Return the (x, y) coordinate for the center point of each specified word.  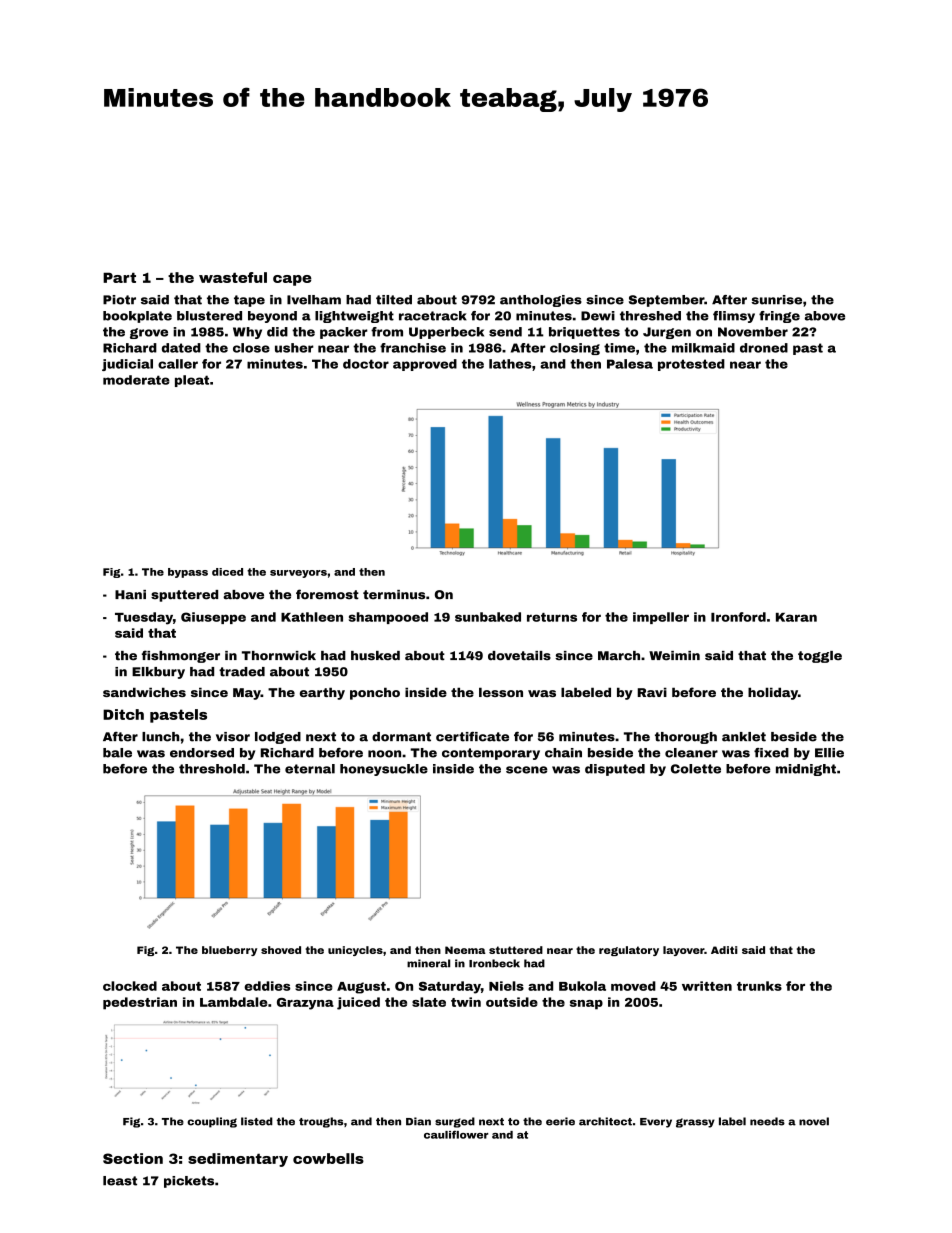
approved (425, 365)
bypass (188, 573)
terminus (394, 595)
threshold (212, 769)
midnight (806, 770)
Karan (796, 617)
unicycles (355, 951)
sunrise (776, 300)
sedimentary (238, 1160)
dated (181, 348)
